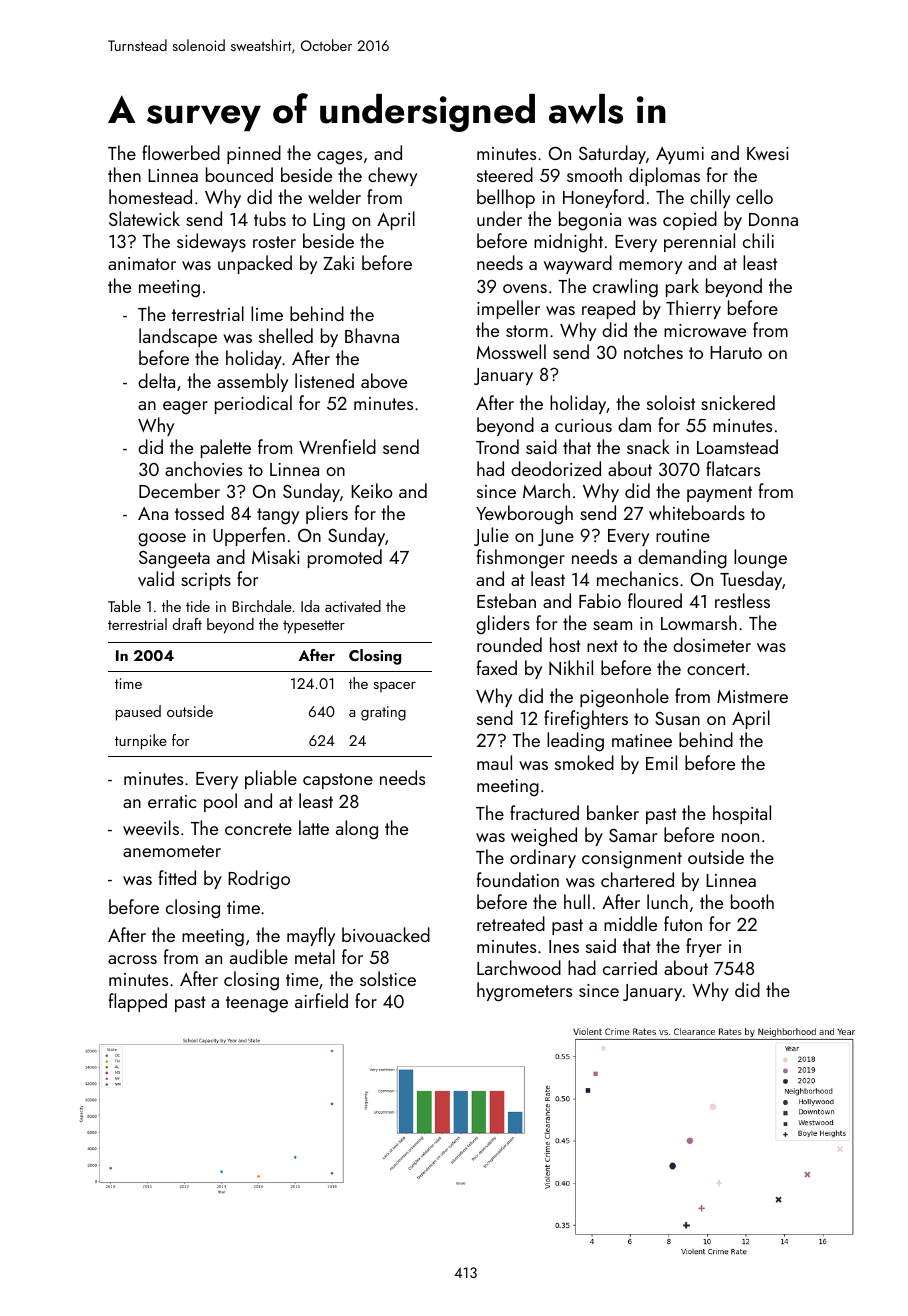  What do you see at coordinates (187, 624) in the page?
I see `draft` at bounding box center [187, 624].
